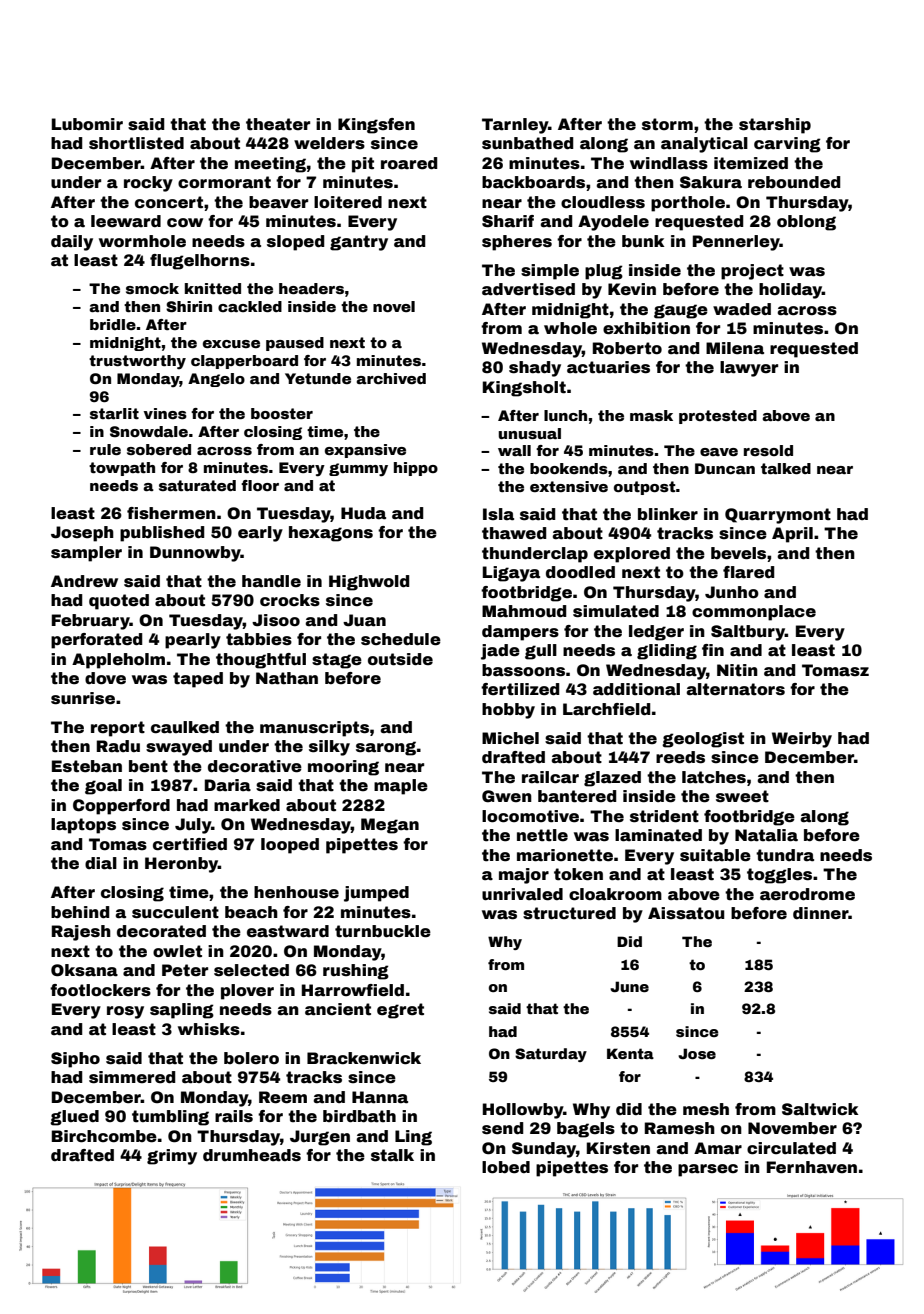 The height and width of the screenshot is (1314, 924). I want to click on Lubomir, so click(87, 124).
